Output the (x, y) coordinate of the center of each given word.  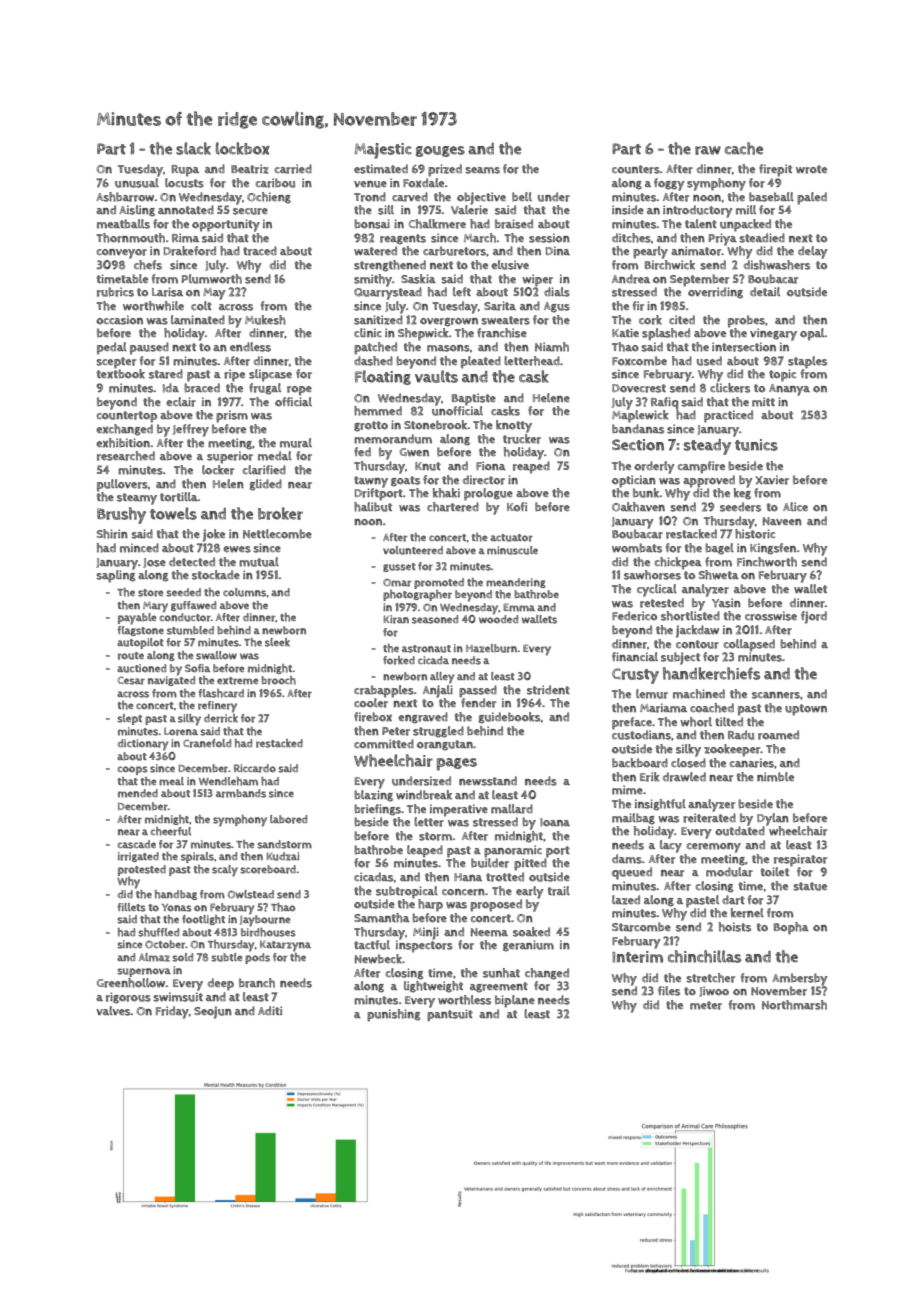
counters (636, 169)
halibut (373, 507)
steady (707, 447)
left (462, 291)
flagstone (140, 631)
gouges (440, 151)
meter (706, 1005)
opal (812, 334)
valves (113, 1011)
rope (299, 391)
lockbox (243, 148)
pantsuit (450, 1015)
